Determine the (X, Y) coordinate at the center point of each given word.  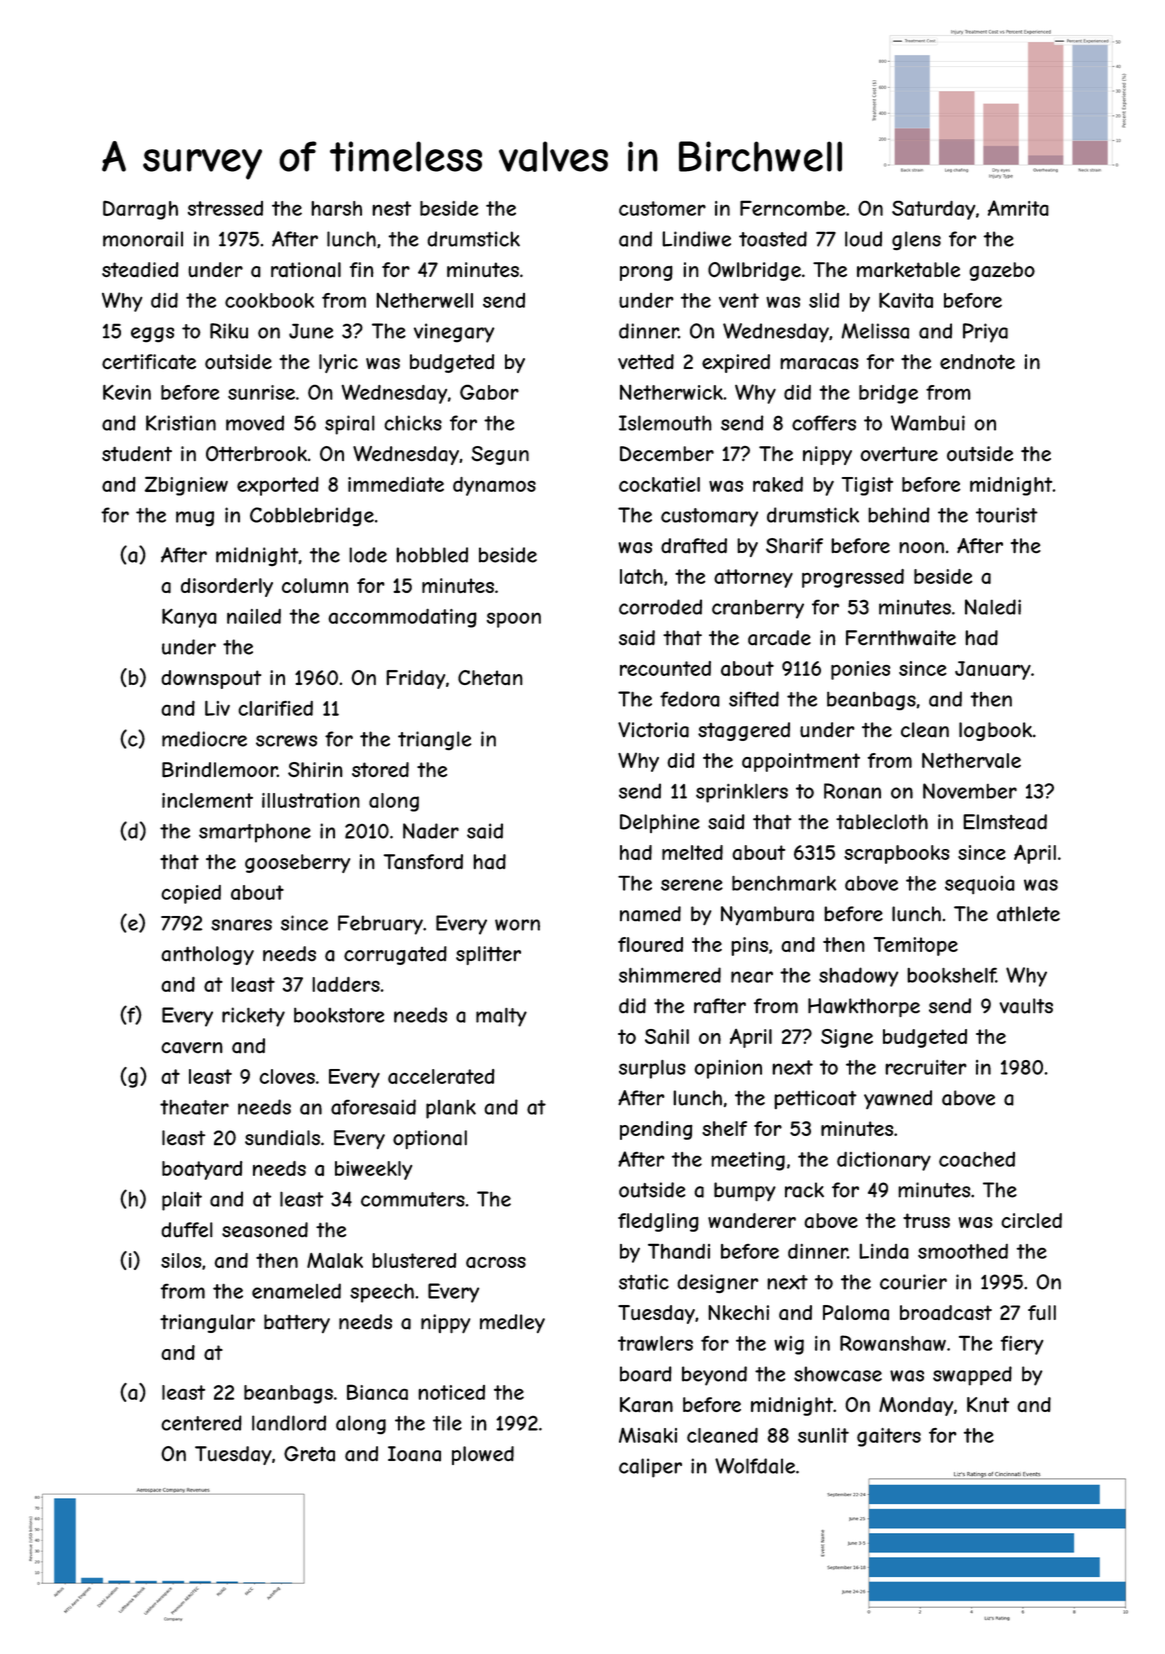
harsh (336, 208)
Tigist (867, 486)
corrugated (395, 955)
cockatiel (659, 484)
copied (191, 894)
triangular (207, 1323)
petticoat (815, 1099)
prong (646, 273)
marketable (908, 270)
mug (195, 518)
